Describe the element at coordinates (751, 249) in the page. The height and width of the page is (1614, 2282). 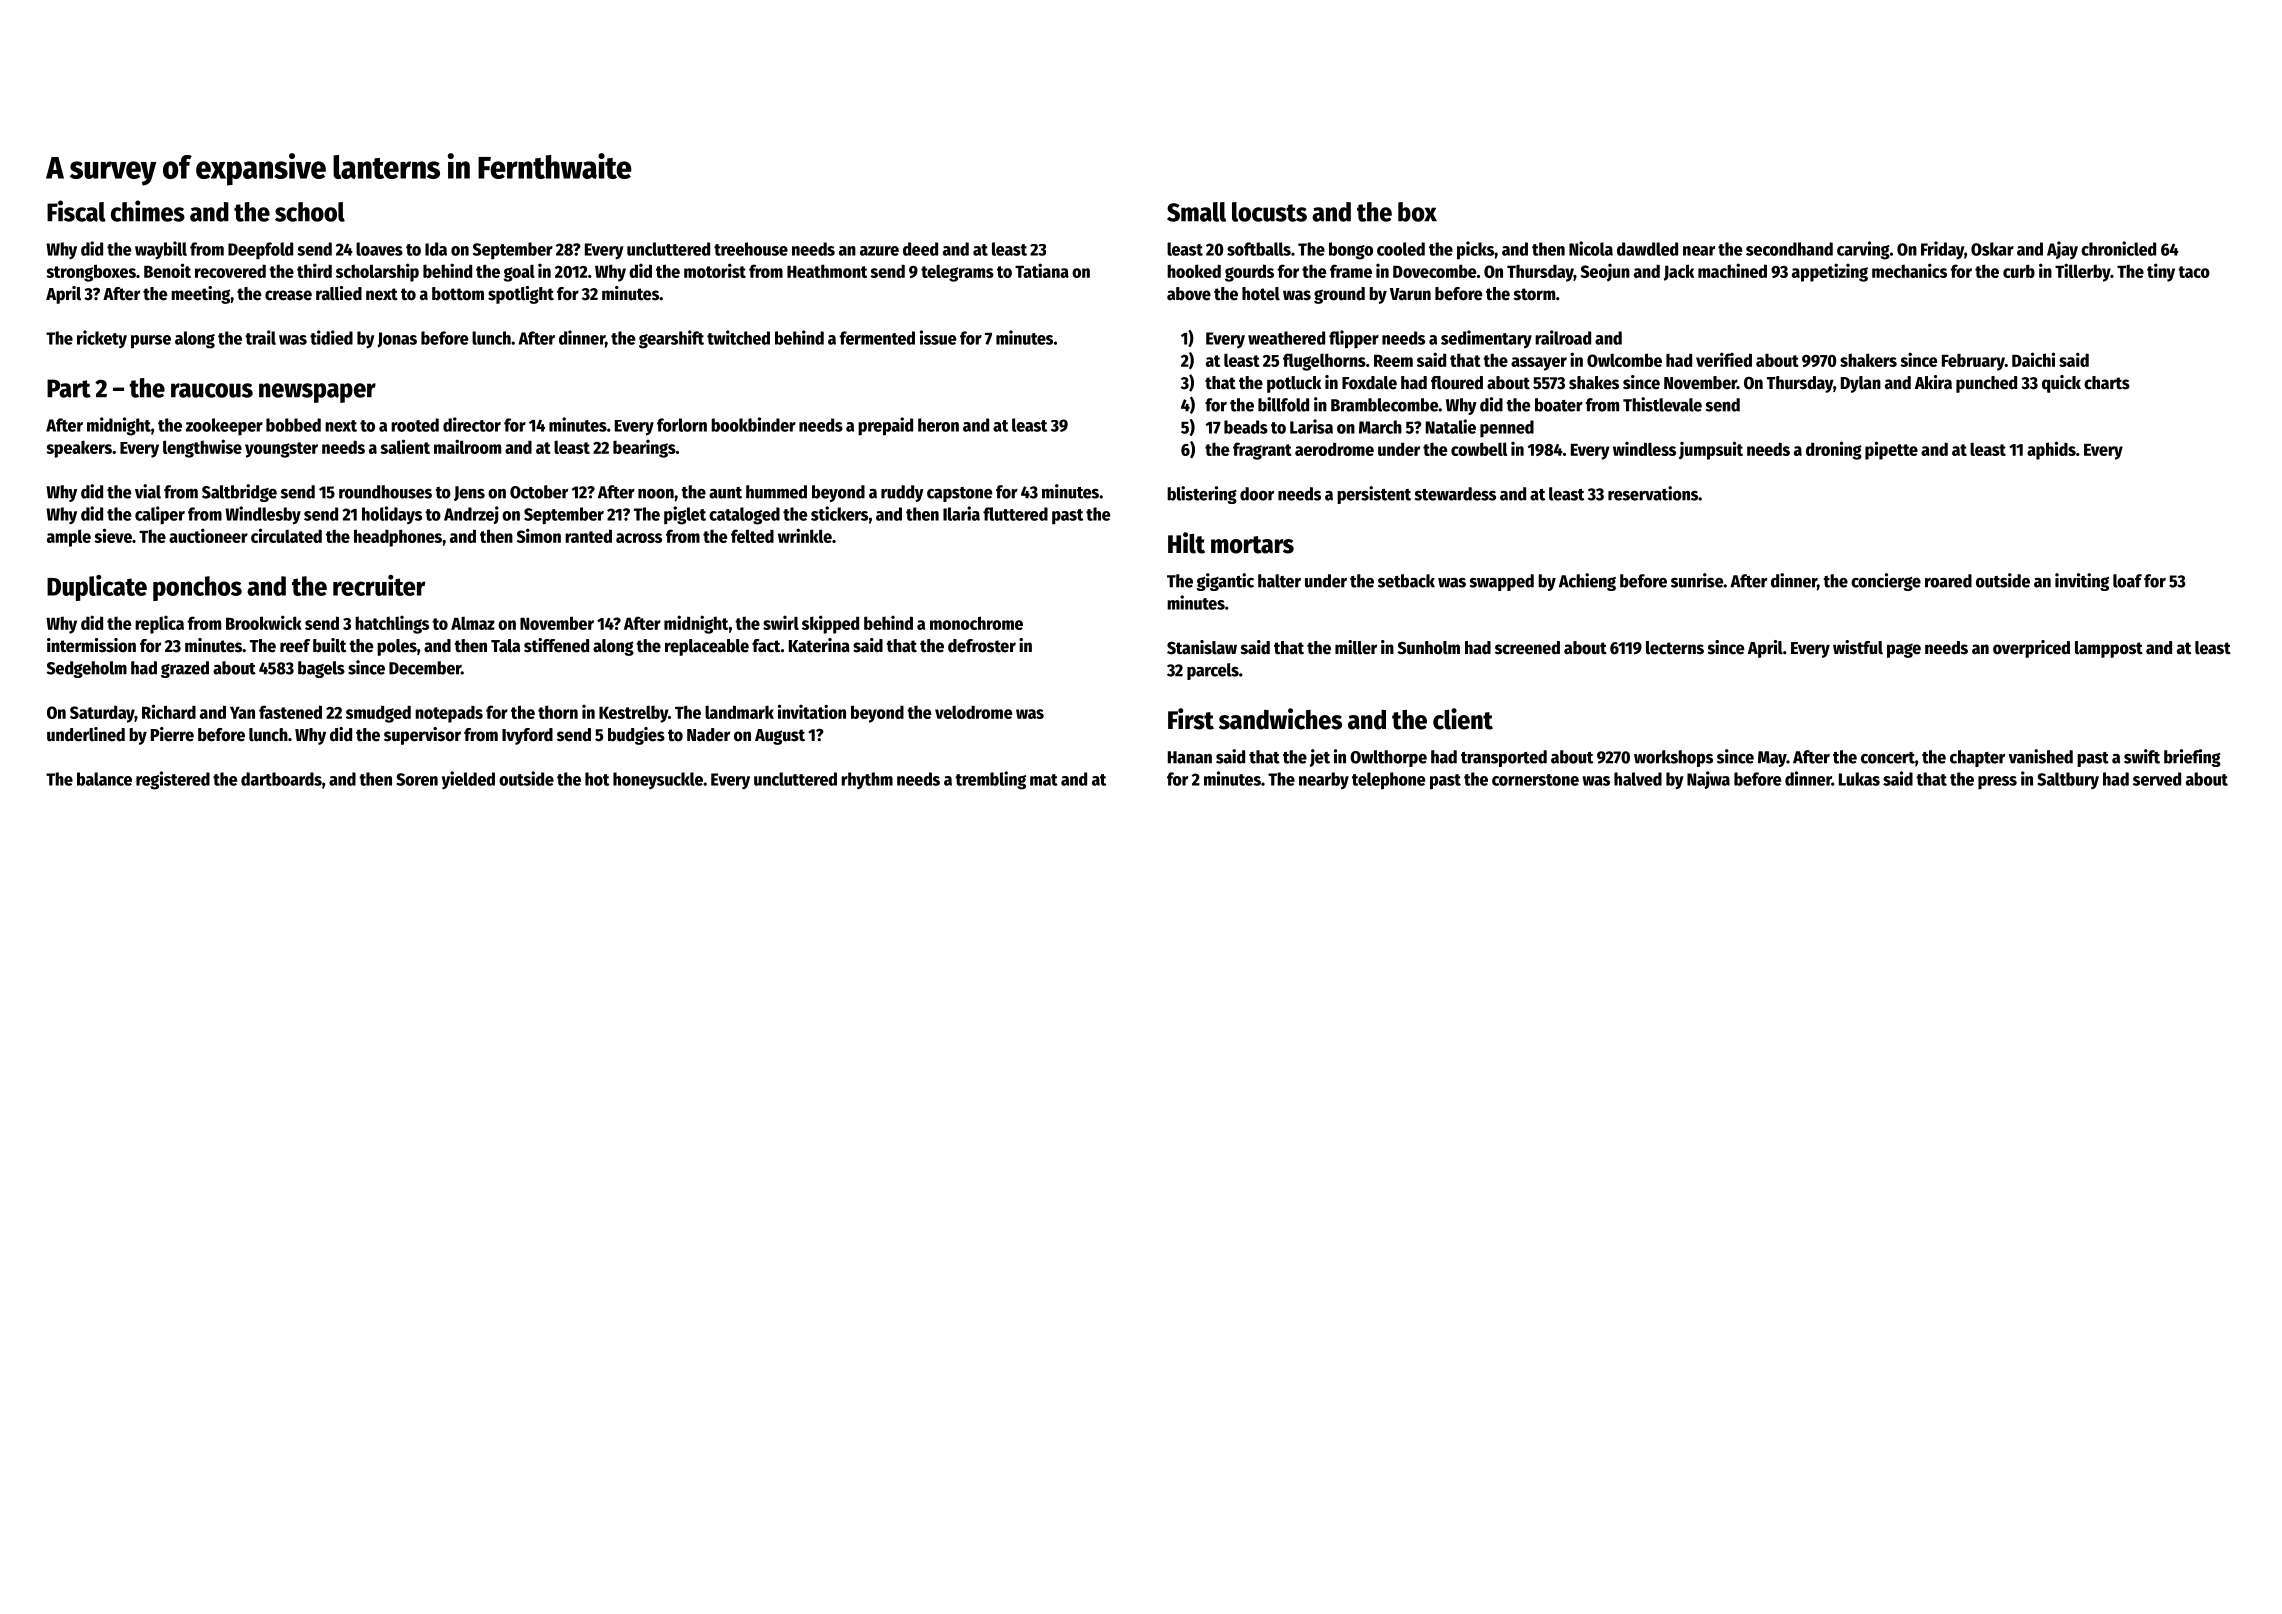
I see `treehouse` at that location.
